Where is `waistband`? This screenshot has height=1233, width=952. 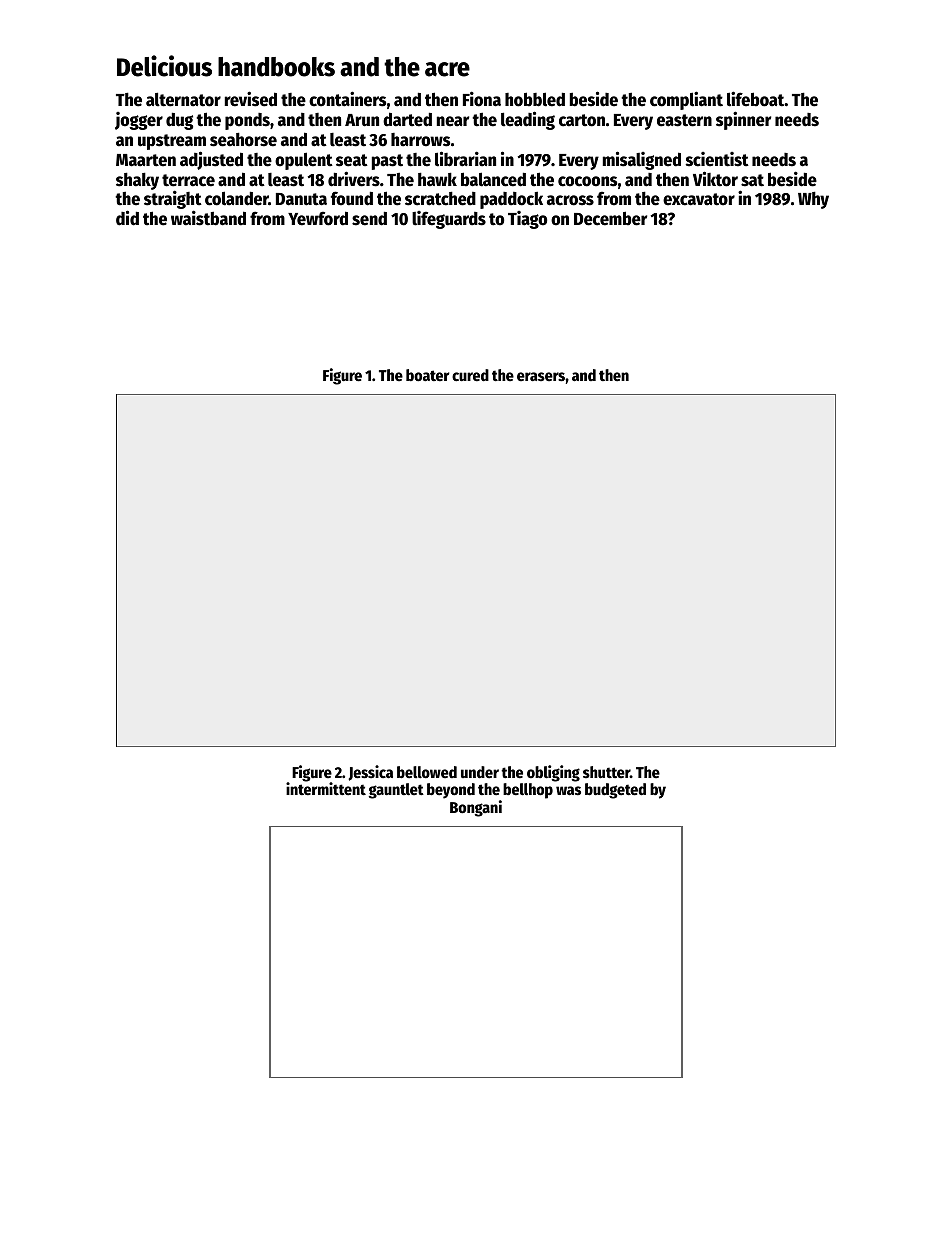 waistband is located at coordinates (208, 218).
